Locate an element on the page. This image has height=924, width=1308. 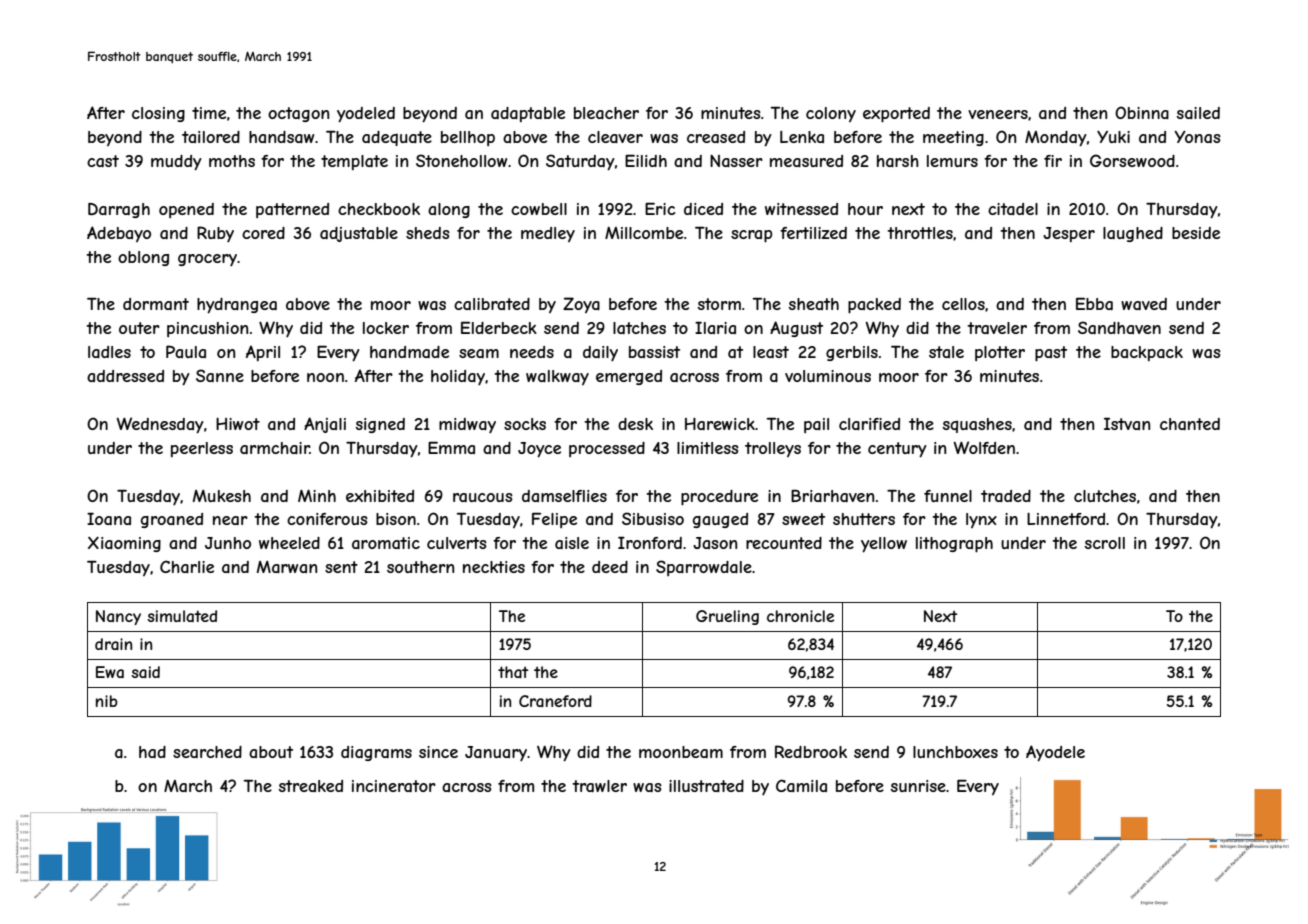
grocery is located at coordinates (207, 260).
